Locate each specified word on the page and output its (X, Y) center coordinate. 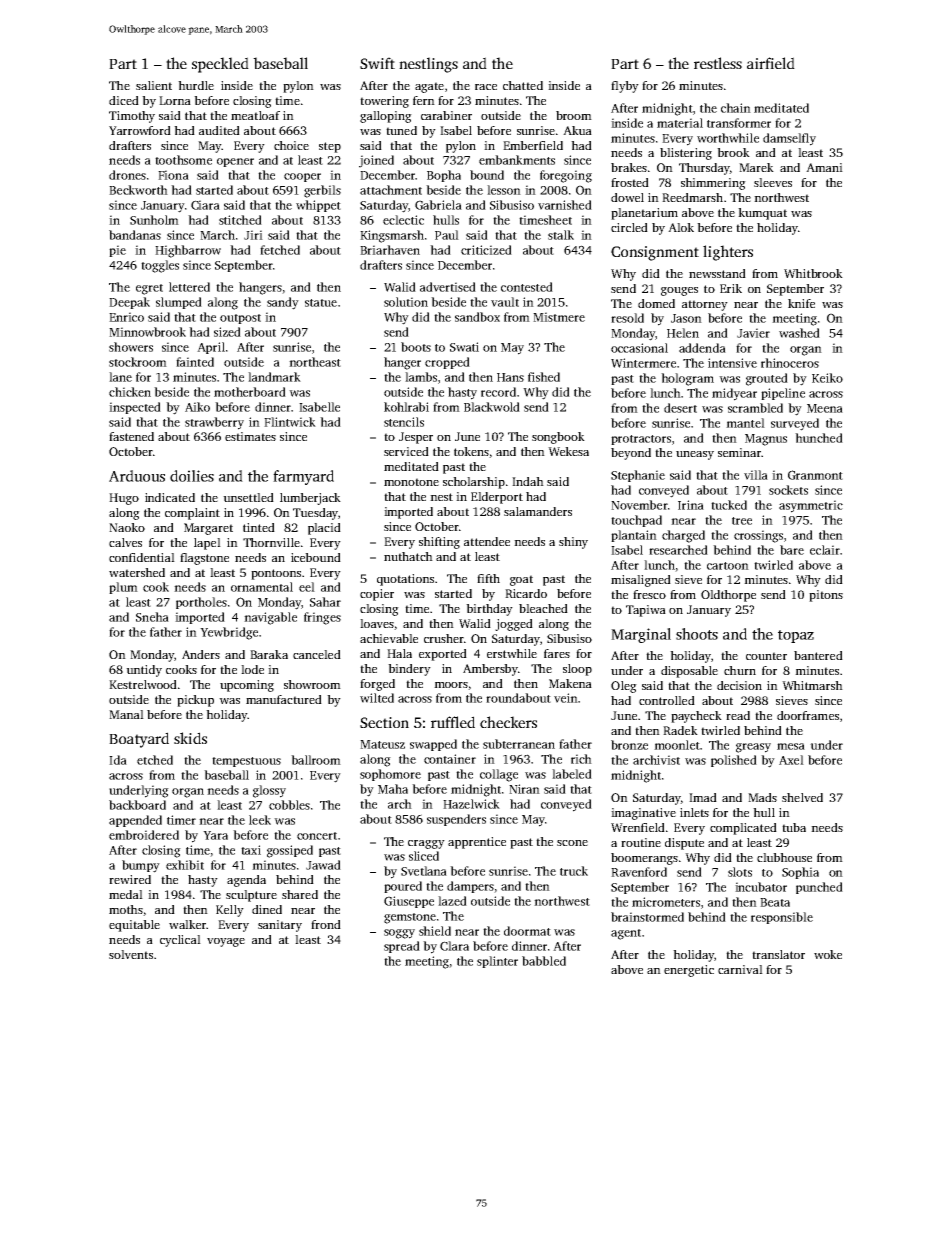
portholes (201, 603)
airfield (771, 63)
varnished (565, 205)
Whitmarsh (812, 685)
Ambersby (490, 670)
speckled (220, 65)
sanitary (280, 926)
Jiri (253, 235)
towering (384, 102)
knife (801, 303)
